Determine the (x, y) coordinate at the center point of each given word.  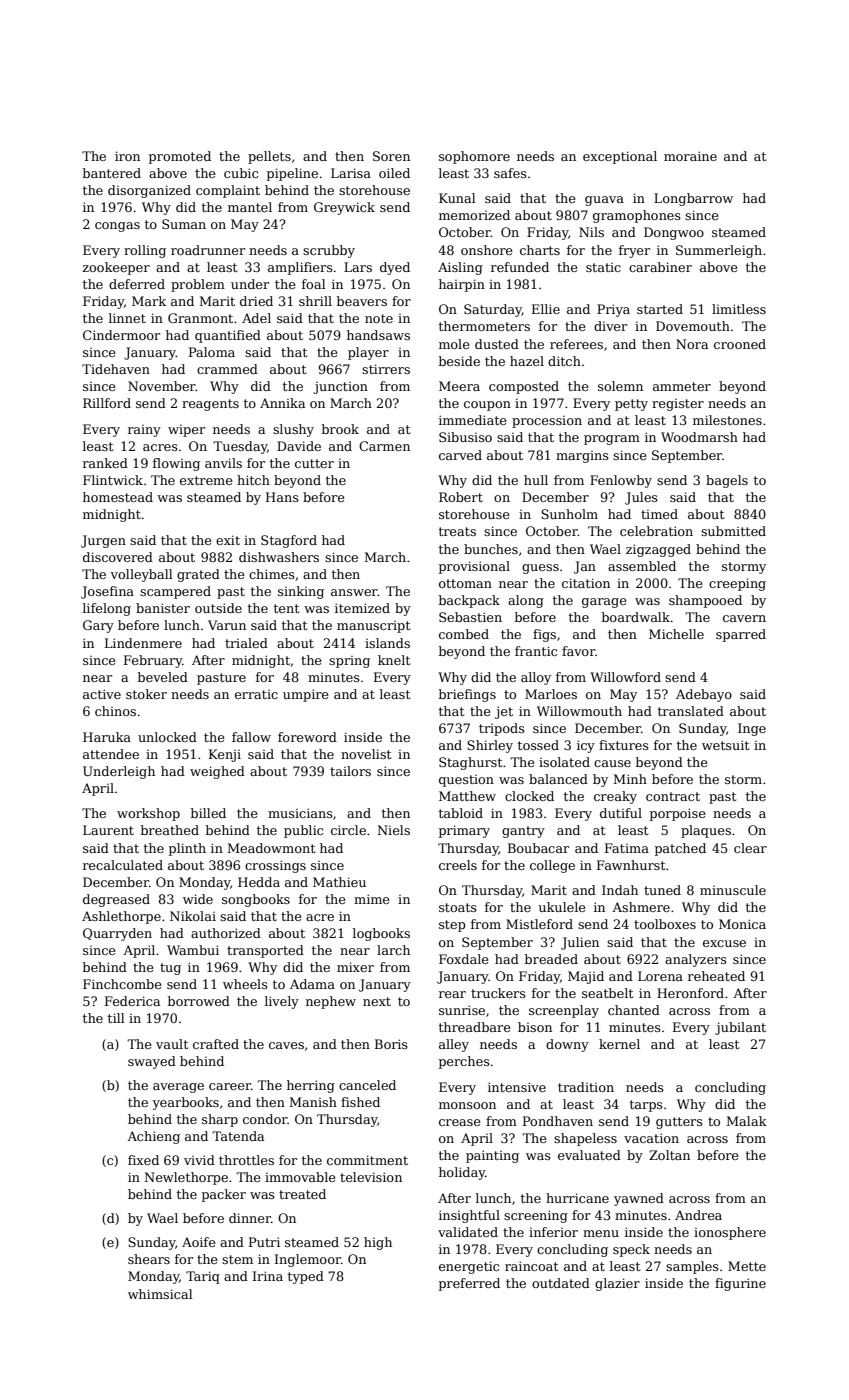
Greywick (344, 208)
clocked (529, 796)
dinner (250, 1218)
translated (691, 711)
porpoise (678, 814)
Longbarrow (693, 199)
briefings (467, 695)
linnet (127, 318)
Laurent (108, 830)
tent (286, 608)
